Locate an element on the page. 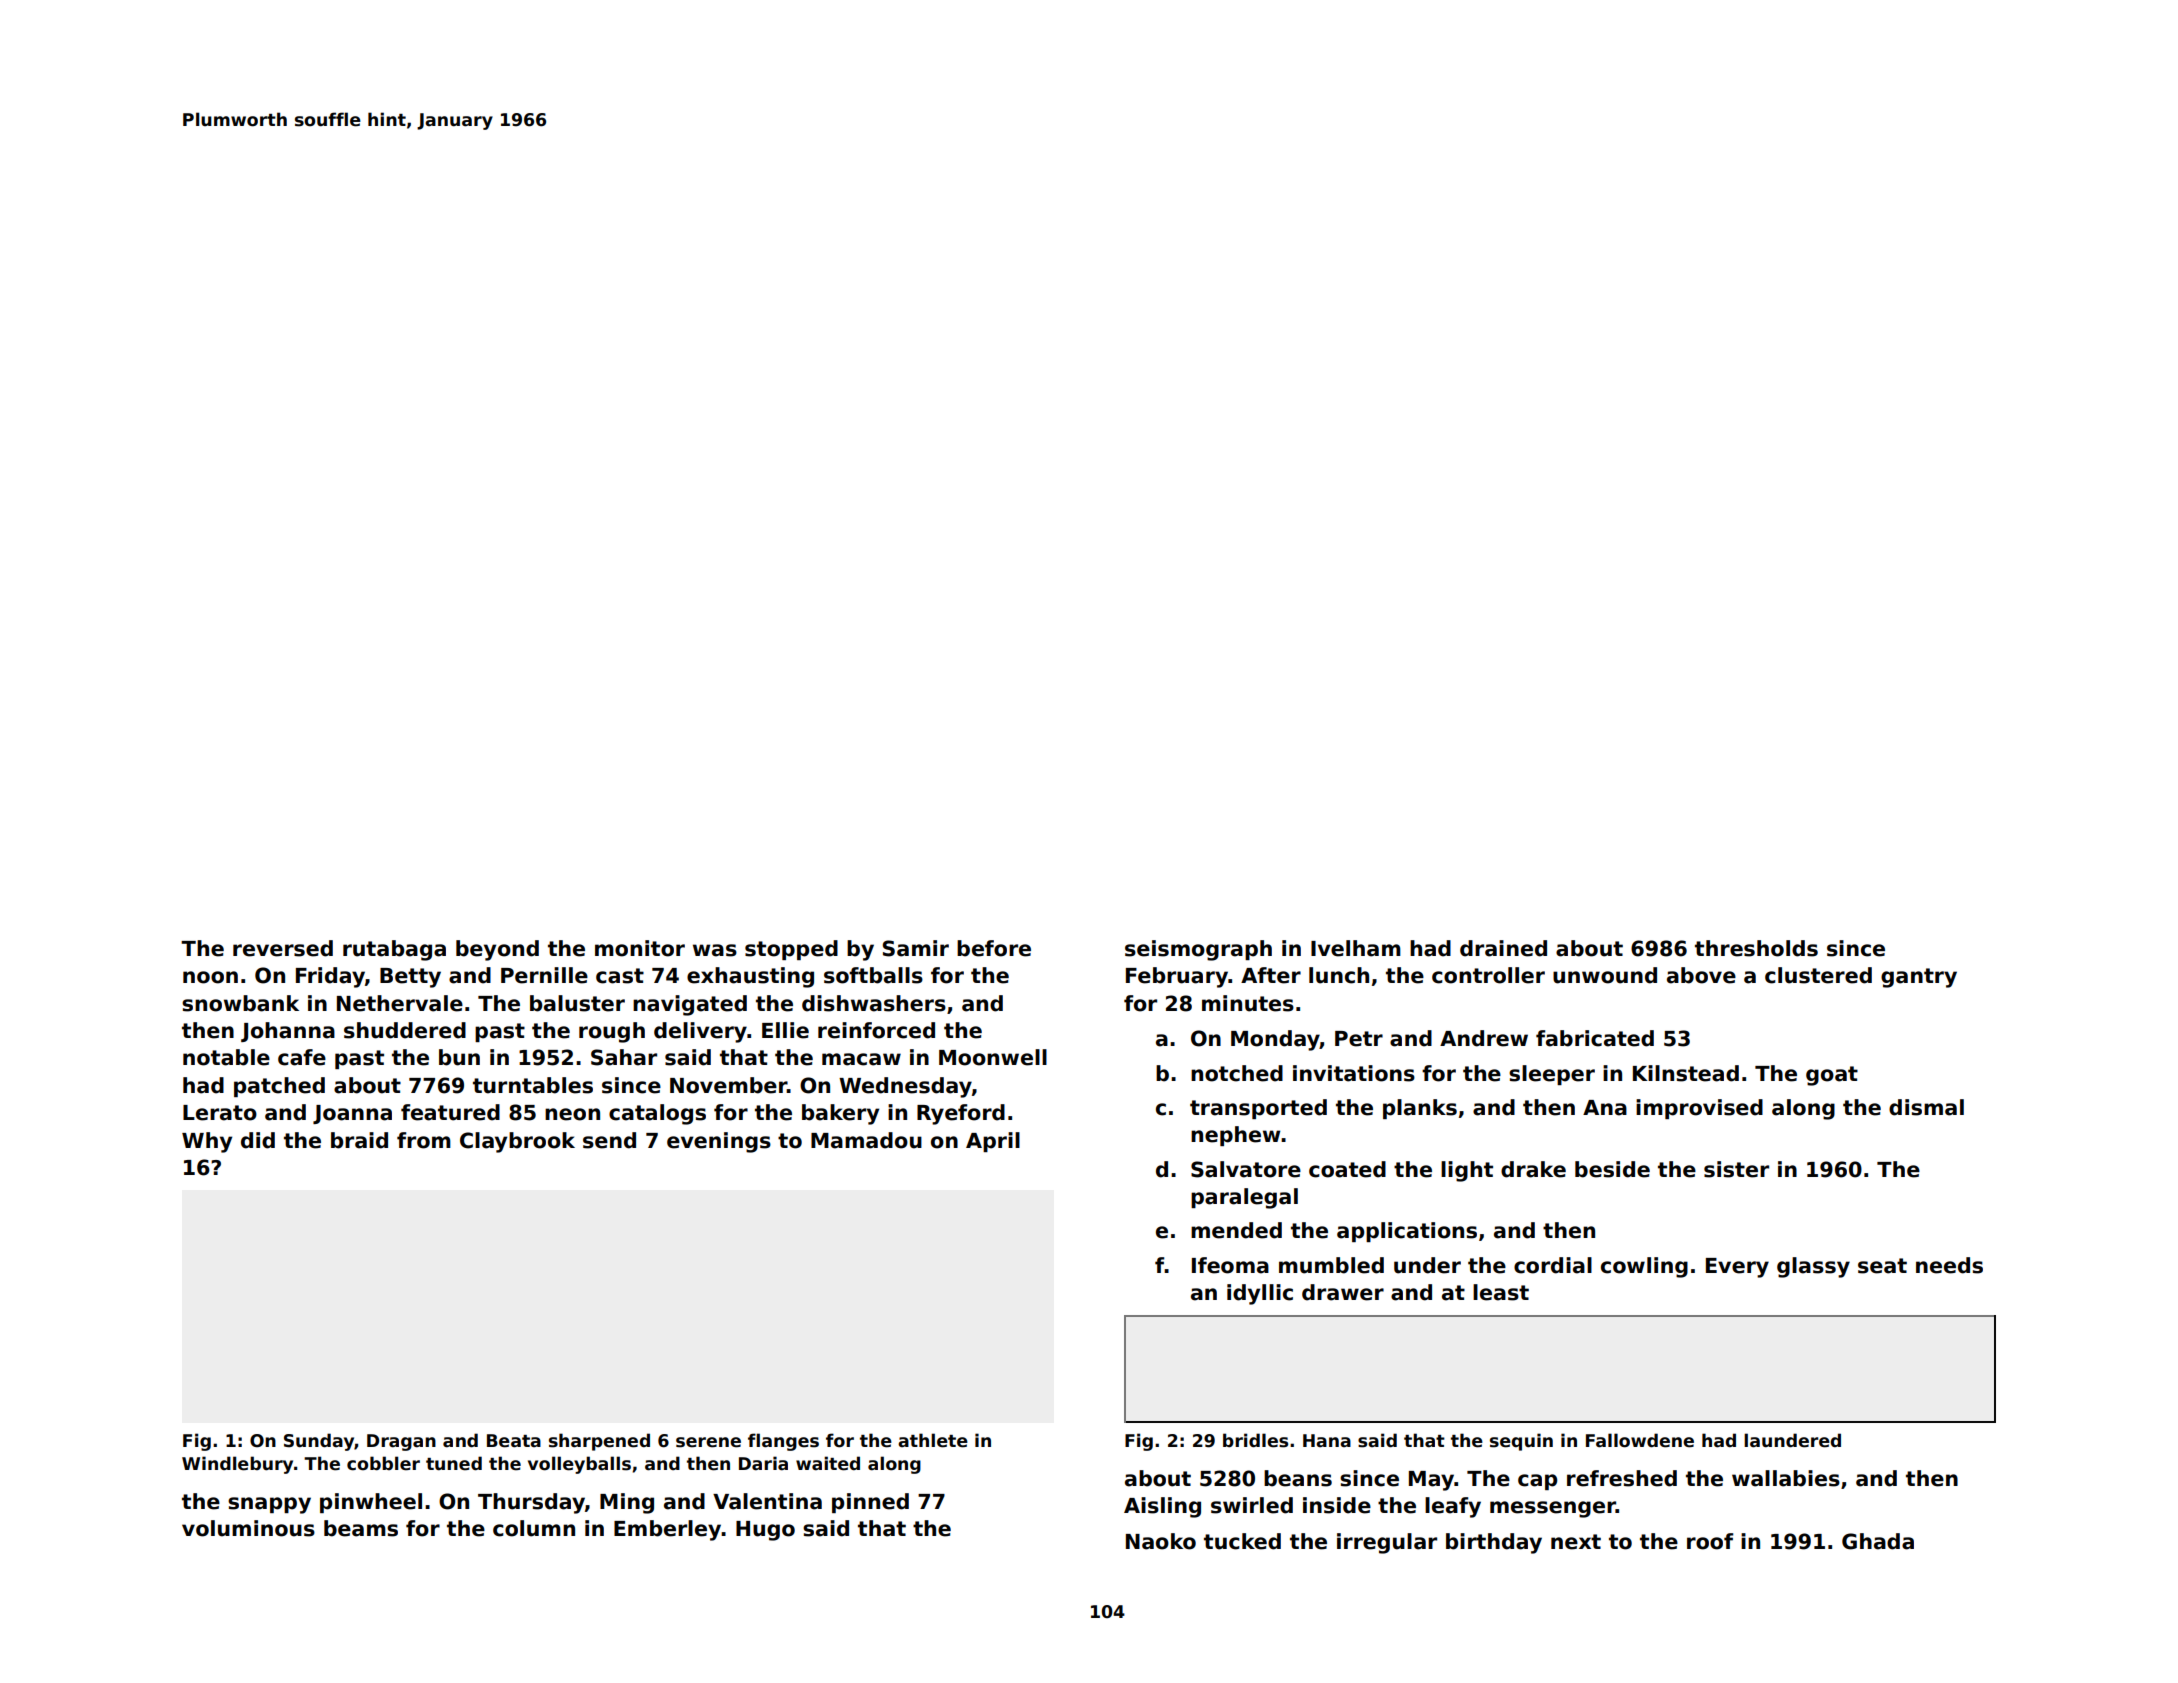 The height and width of the page is (1683, 2178). Emberley is located at coordinates (668, 1530).
